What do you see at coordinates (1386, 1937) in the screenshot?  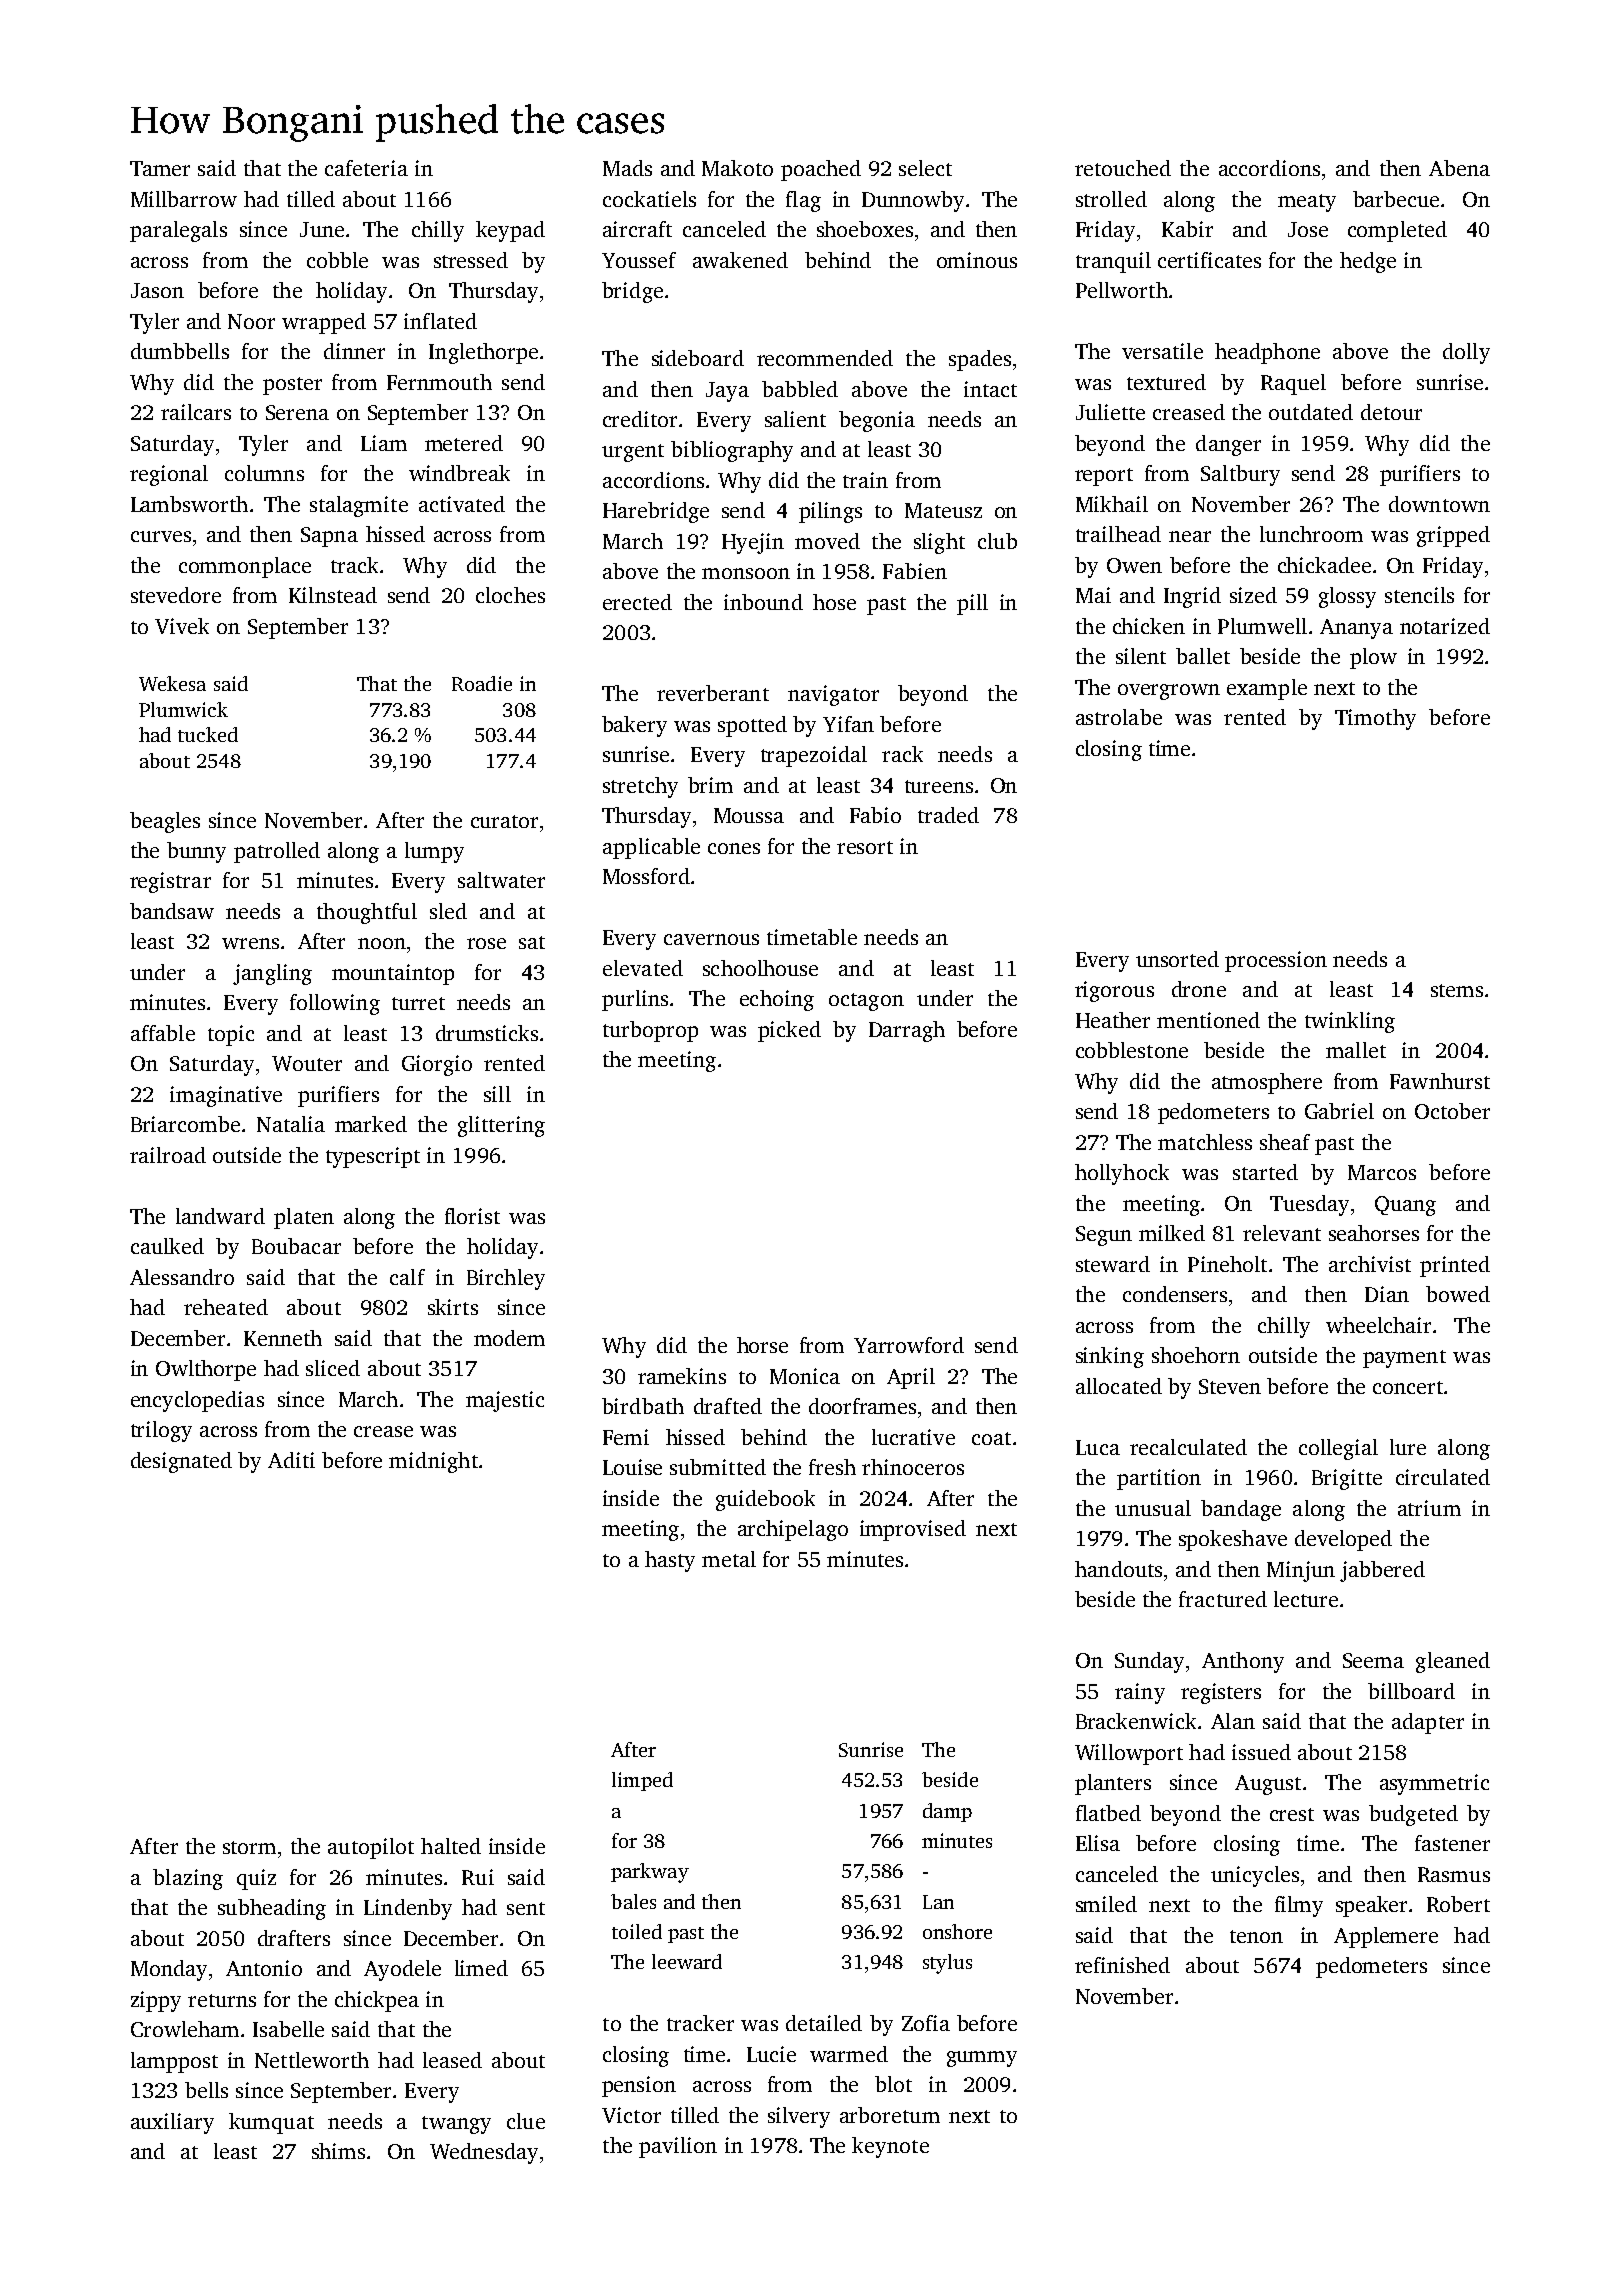 I see `Applemere` at bounding box center [1386, 1937].
